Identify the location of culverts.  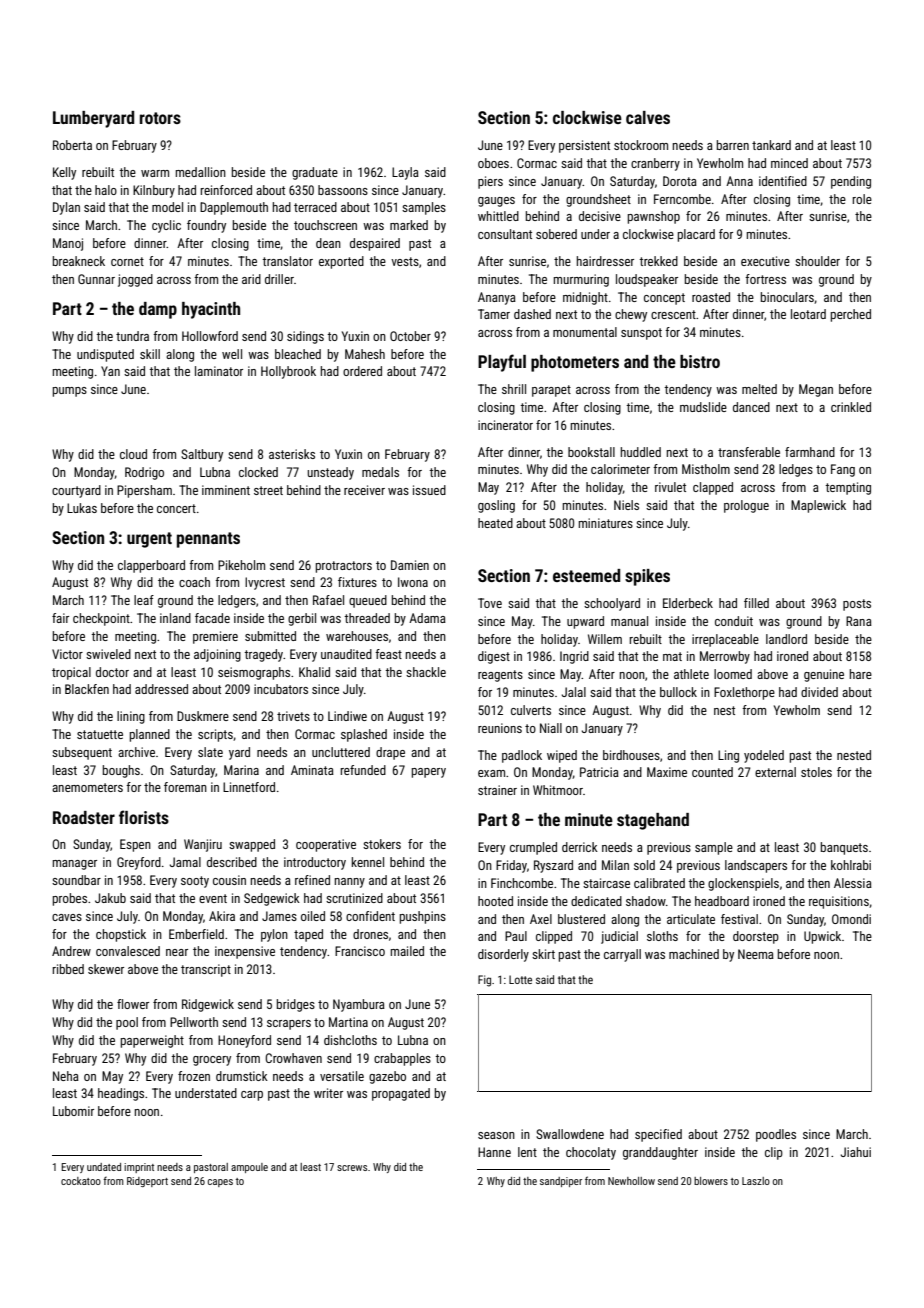
(531, 710).
